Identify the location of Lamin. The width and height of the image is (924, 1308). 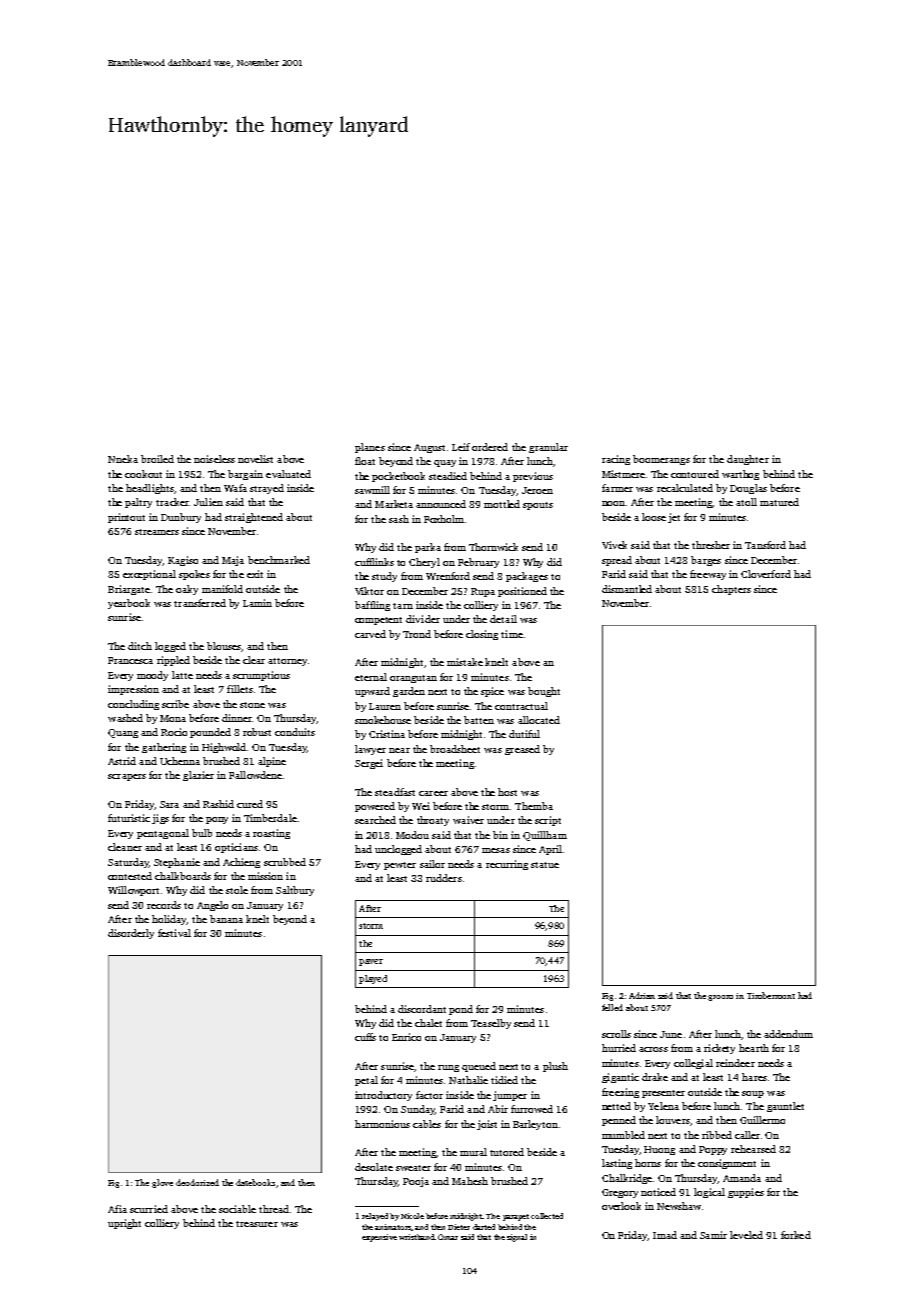
(257, 603).
